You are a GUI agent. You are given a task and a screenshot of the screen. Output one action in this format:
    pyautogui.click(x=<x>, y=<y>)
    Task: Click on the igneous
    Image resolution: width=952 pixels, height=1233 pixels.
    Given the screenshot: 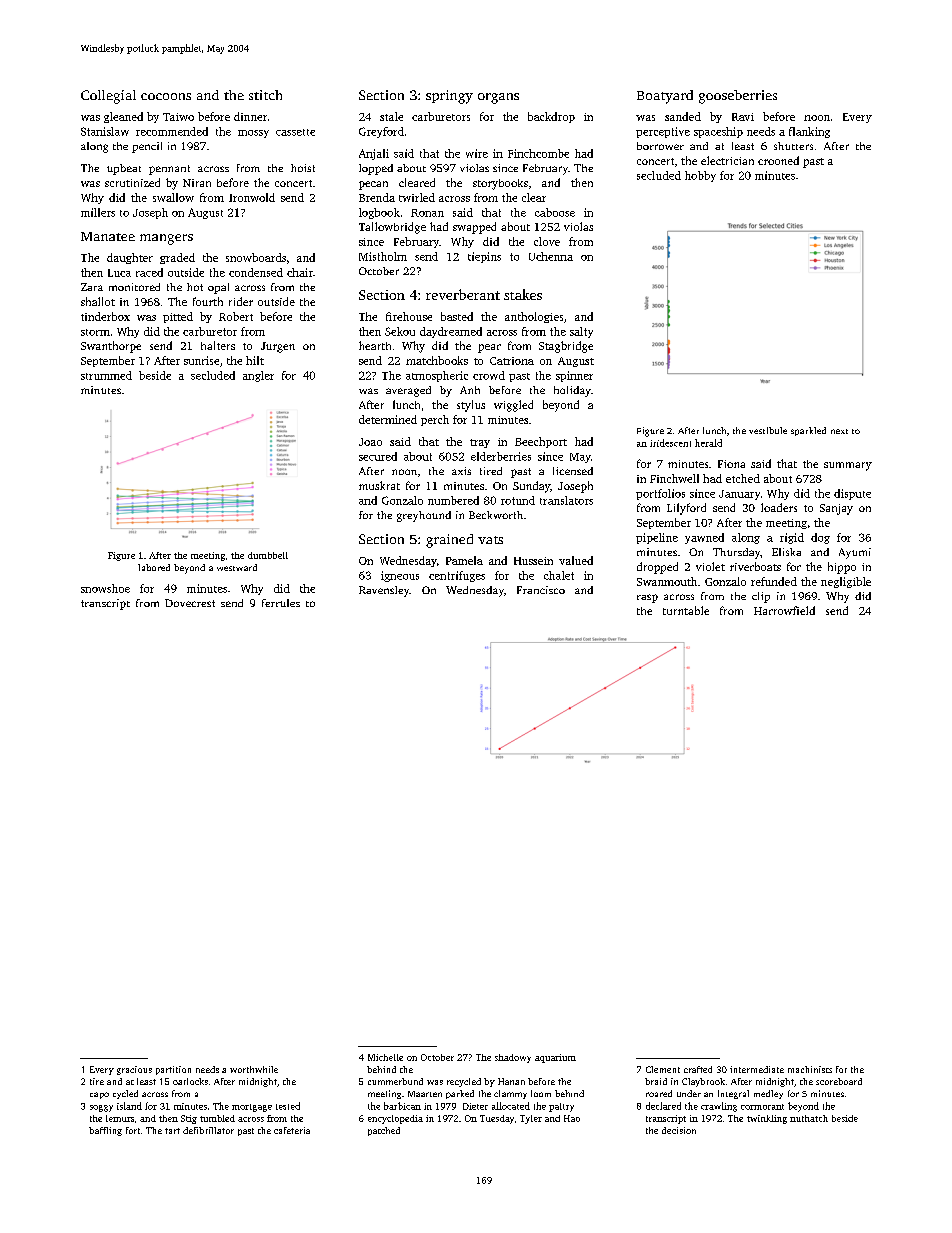 What is the action you would take?
    pyautogui.click(x=400, y=576)
